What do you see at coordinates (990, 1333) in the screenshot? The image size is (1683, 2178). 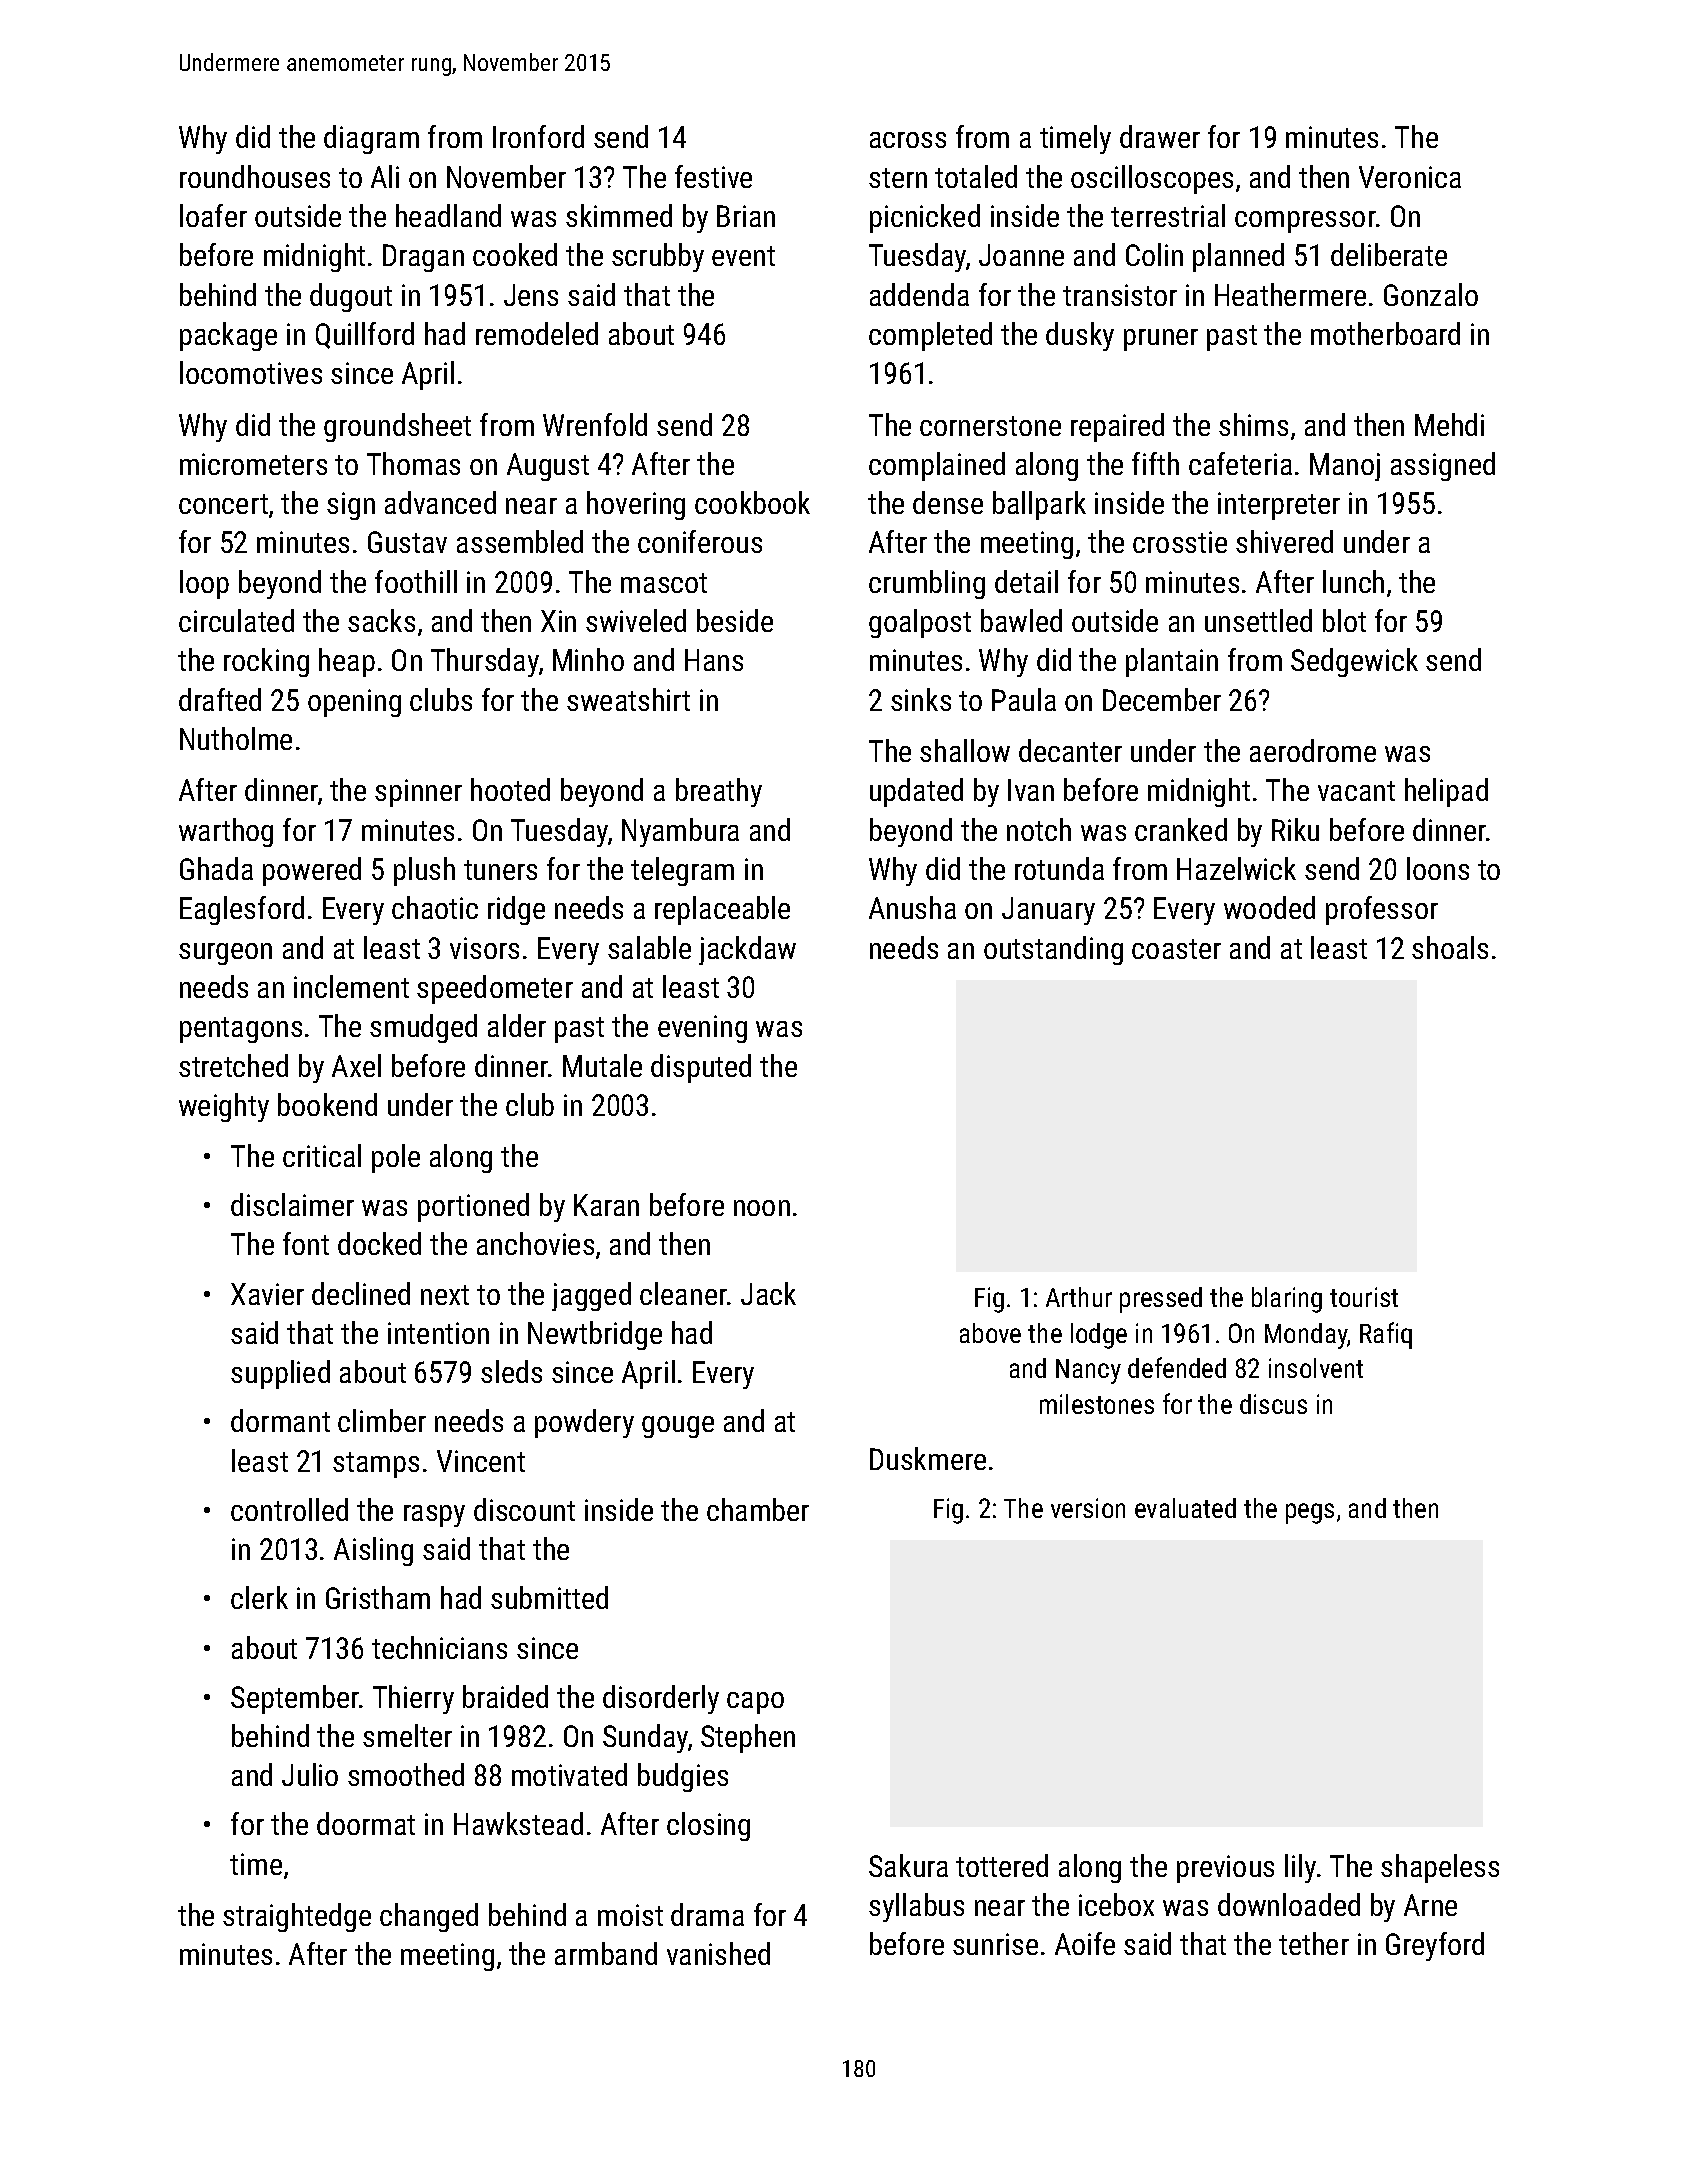 I see `above` at bounding box center [990, 1333].
